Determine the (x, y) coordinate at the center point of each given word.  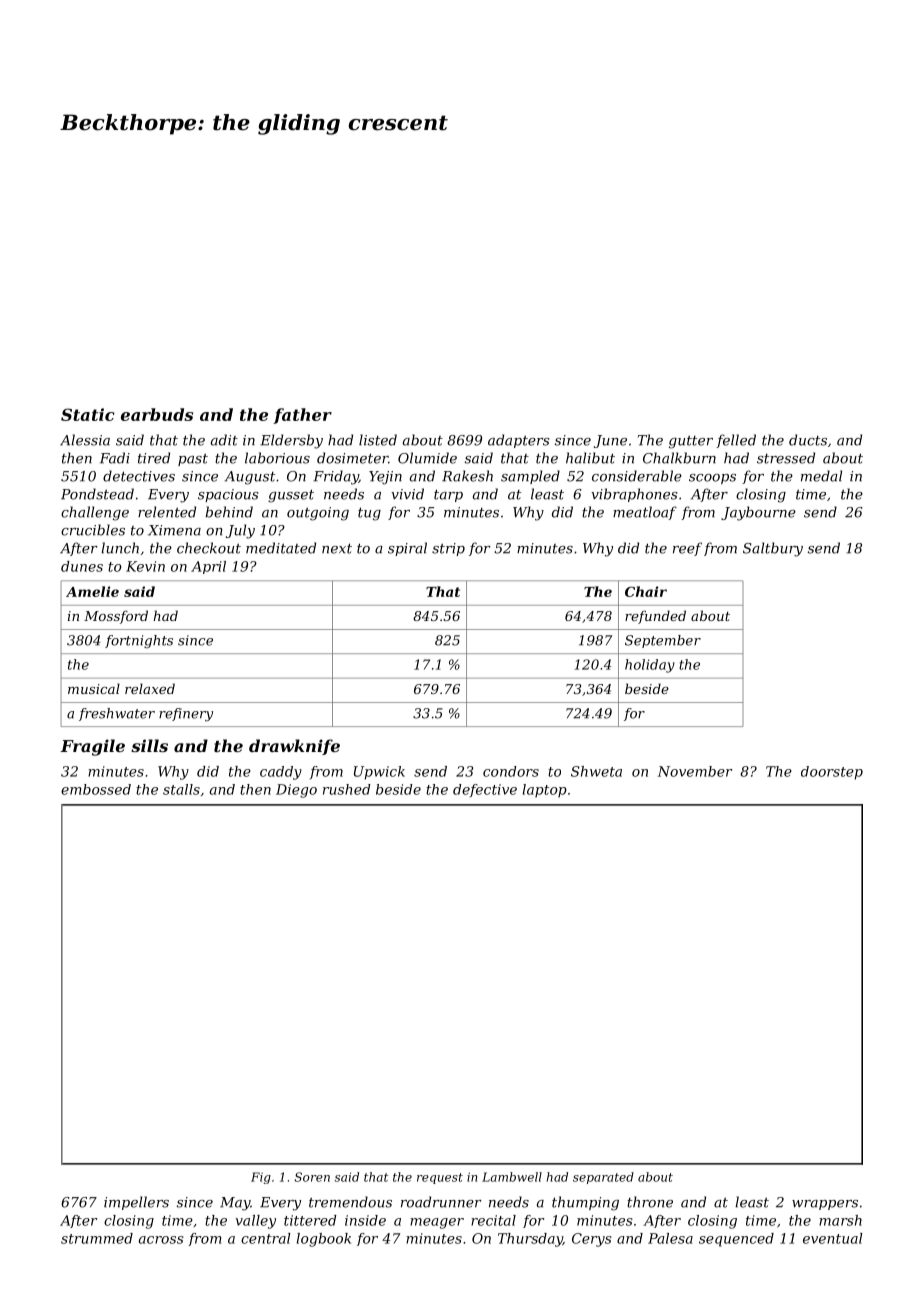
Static (88, 414)
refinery (186, 714)
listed (378, 440)
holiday (650, 666)
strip (448, 549)
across (161, 1240)
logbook (324, 1240)
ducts (808, 440)
